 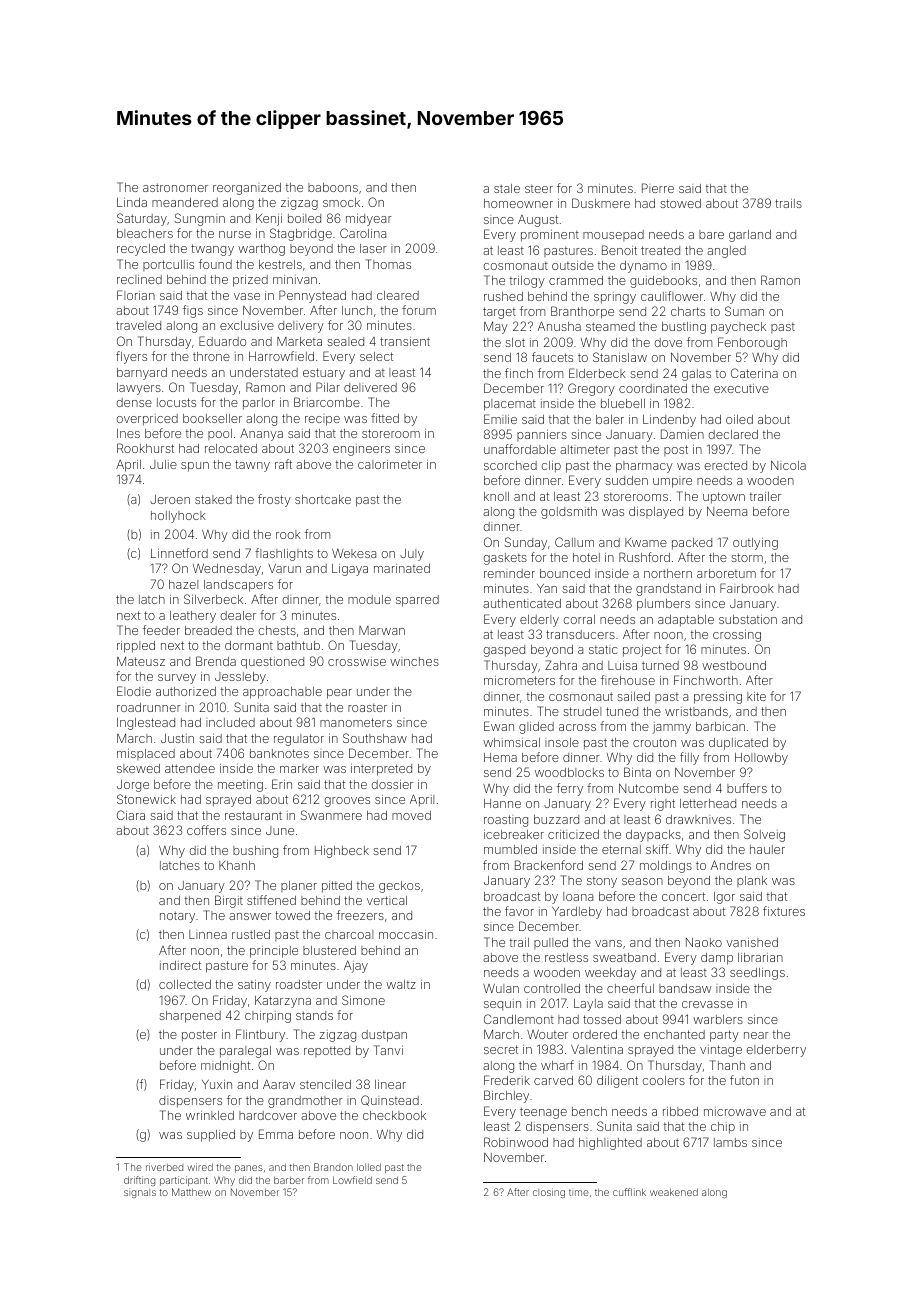 What do you see at coordinates (375, 738) in the document?
I see `Southshaw` at bounding box center [375, 738].
